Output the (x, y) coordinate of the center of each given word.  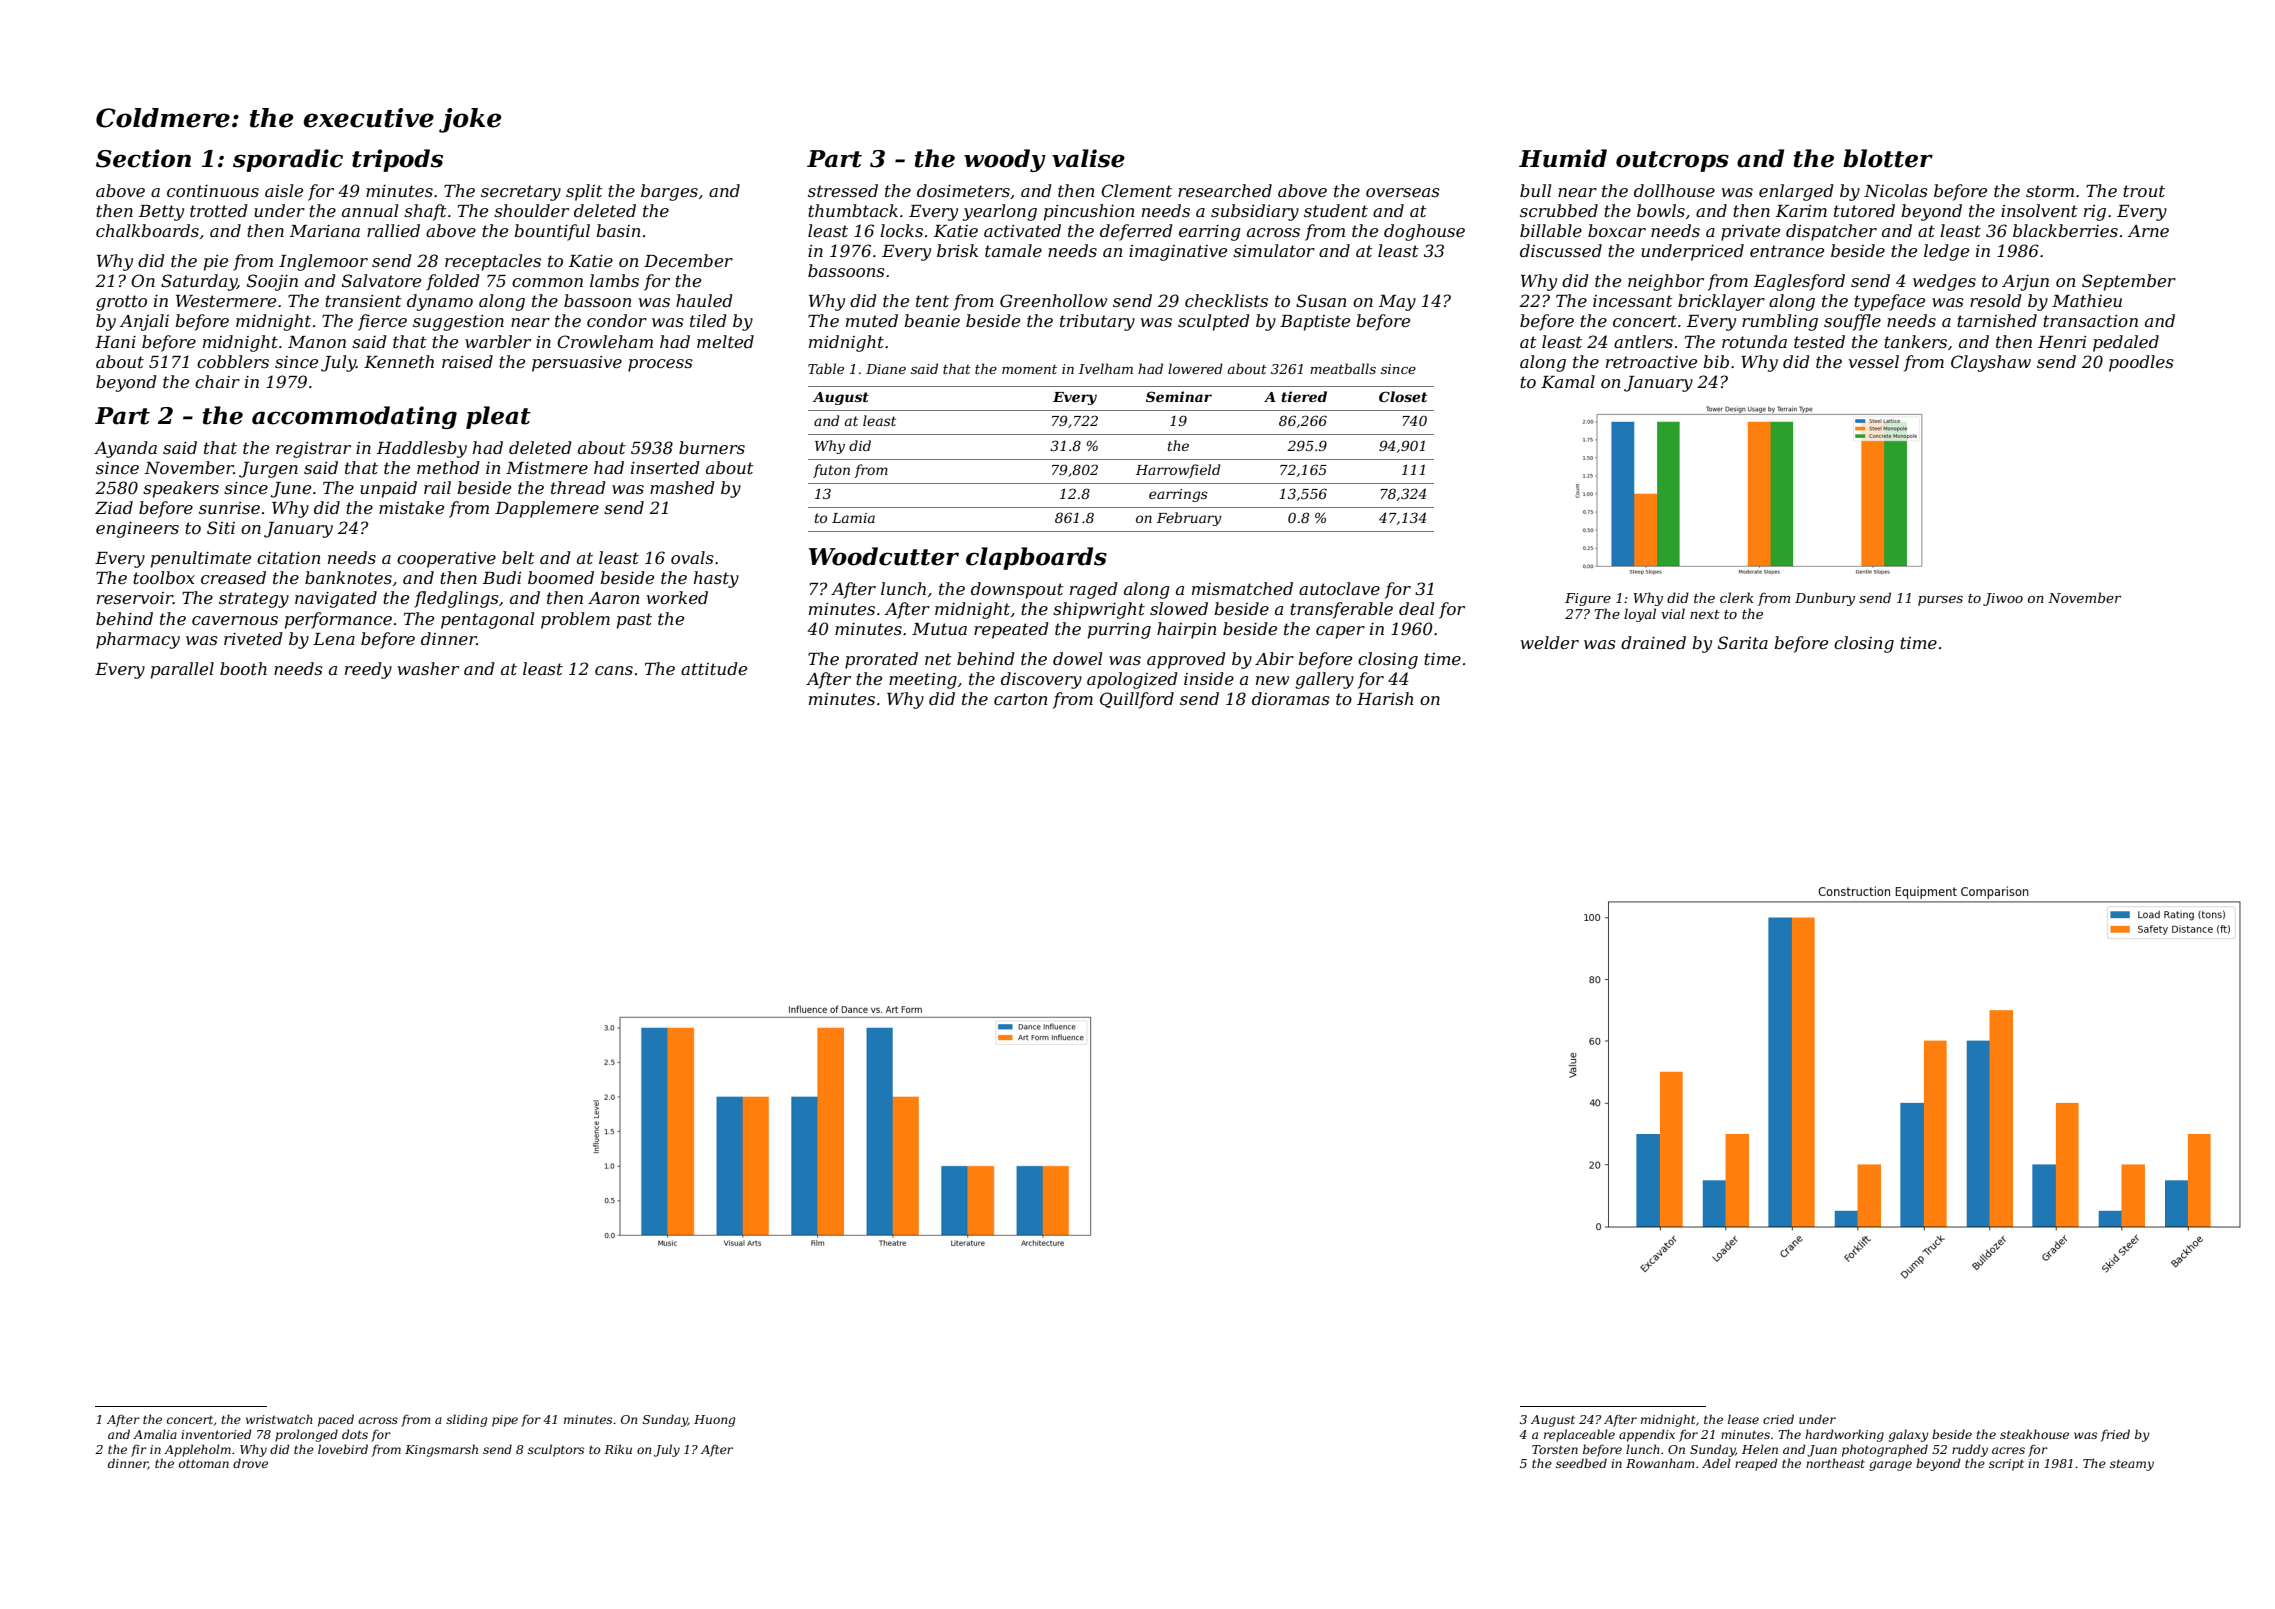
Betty (161, 213)
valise (1088, 158)
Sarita (1743, 642)
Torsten (1555, 1449)
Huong (714, 1421)
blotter (1888, 158)
